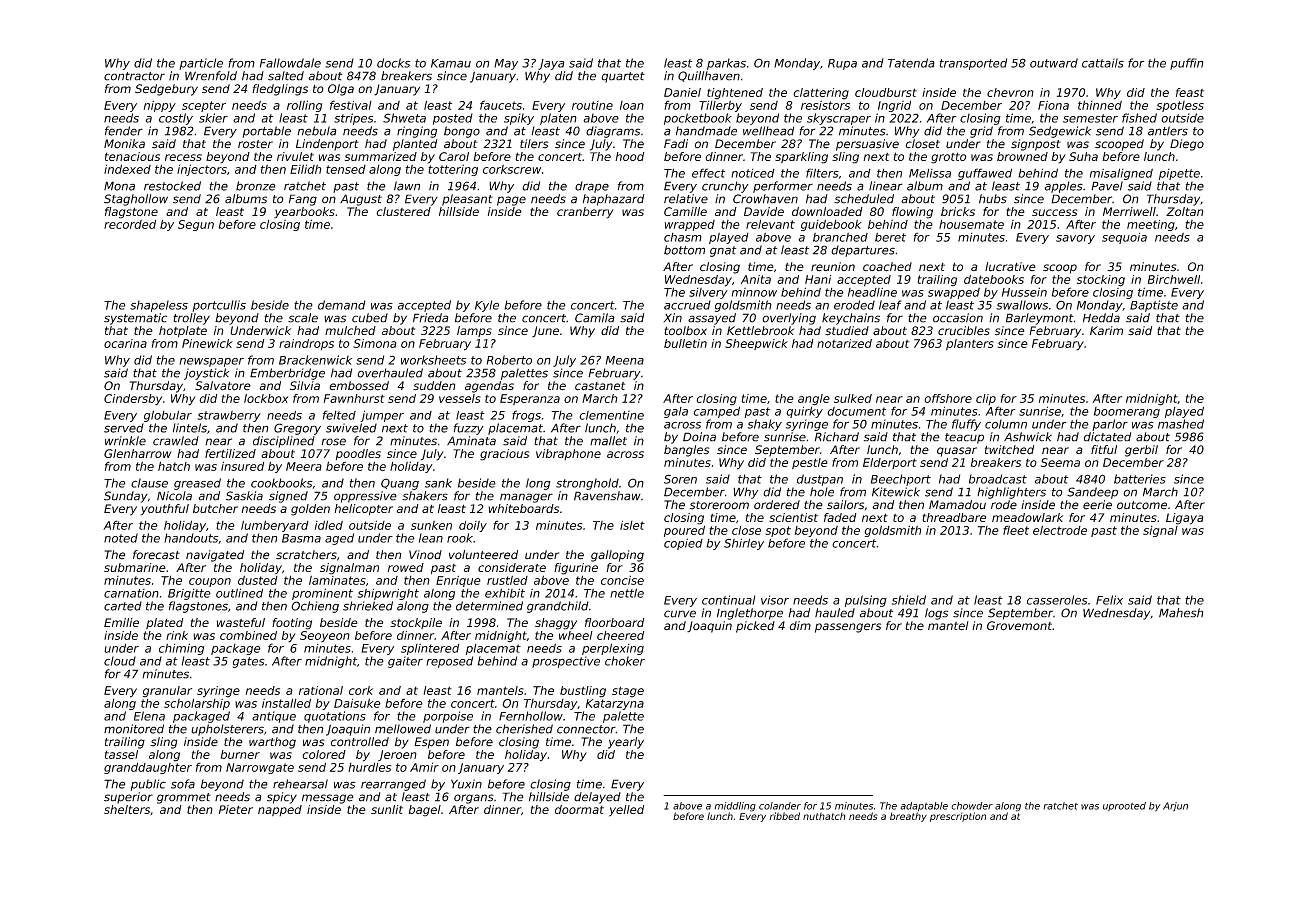 Image resolution: width=1308 pixels, height=924 pixels. I want to click on contractor, so click(134, 76).
